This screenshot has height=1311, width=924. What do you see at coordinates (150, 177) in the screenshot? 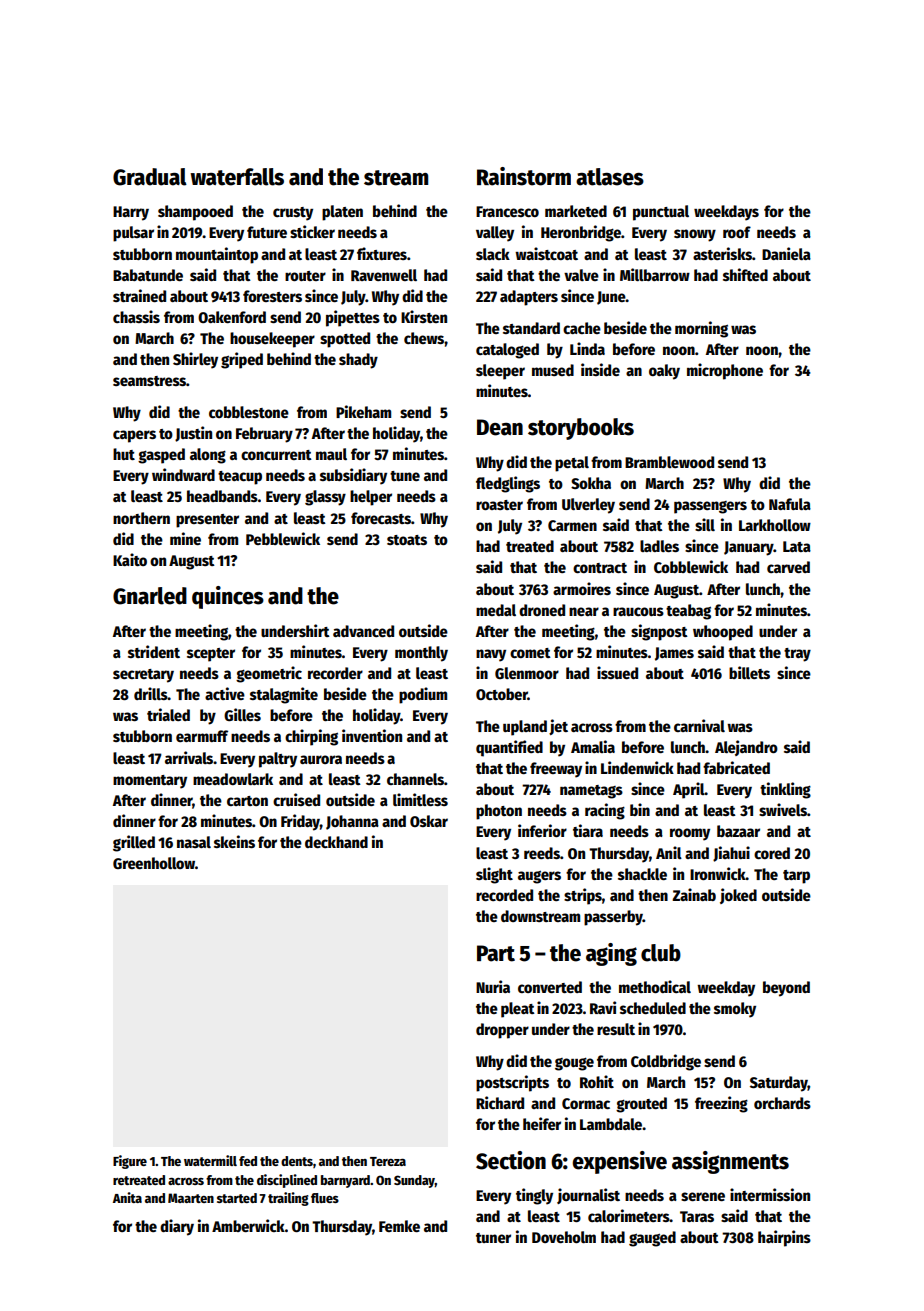
I see `Gradual` at bounding box center [150, 177].
